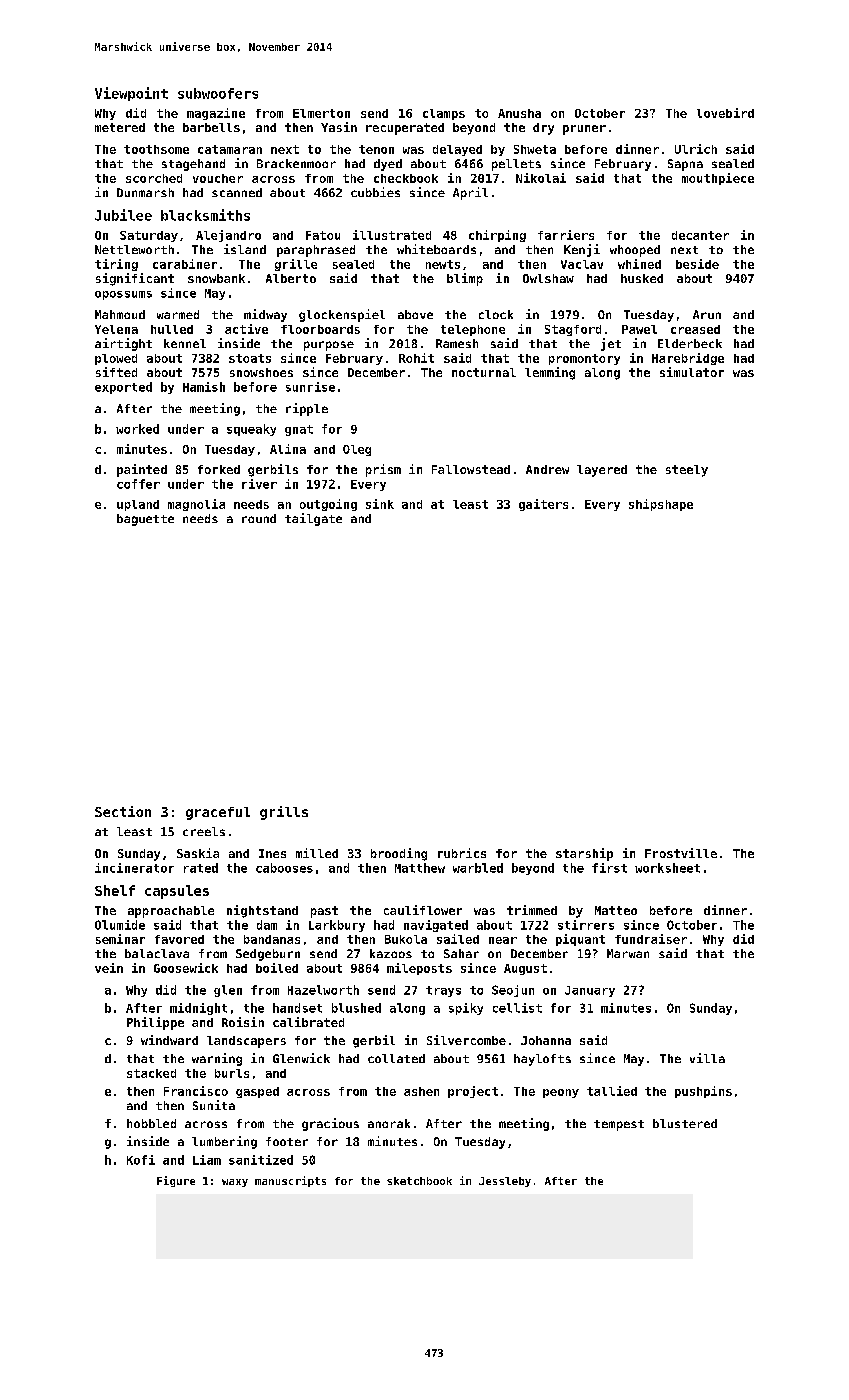  Describe the element at coordinates (725, 113) in the screenshot. I see `lovebird` at that location.
